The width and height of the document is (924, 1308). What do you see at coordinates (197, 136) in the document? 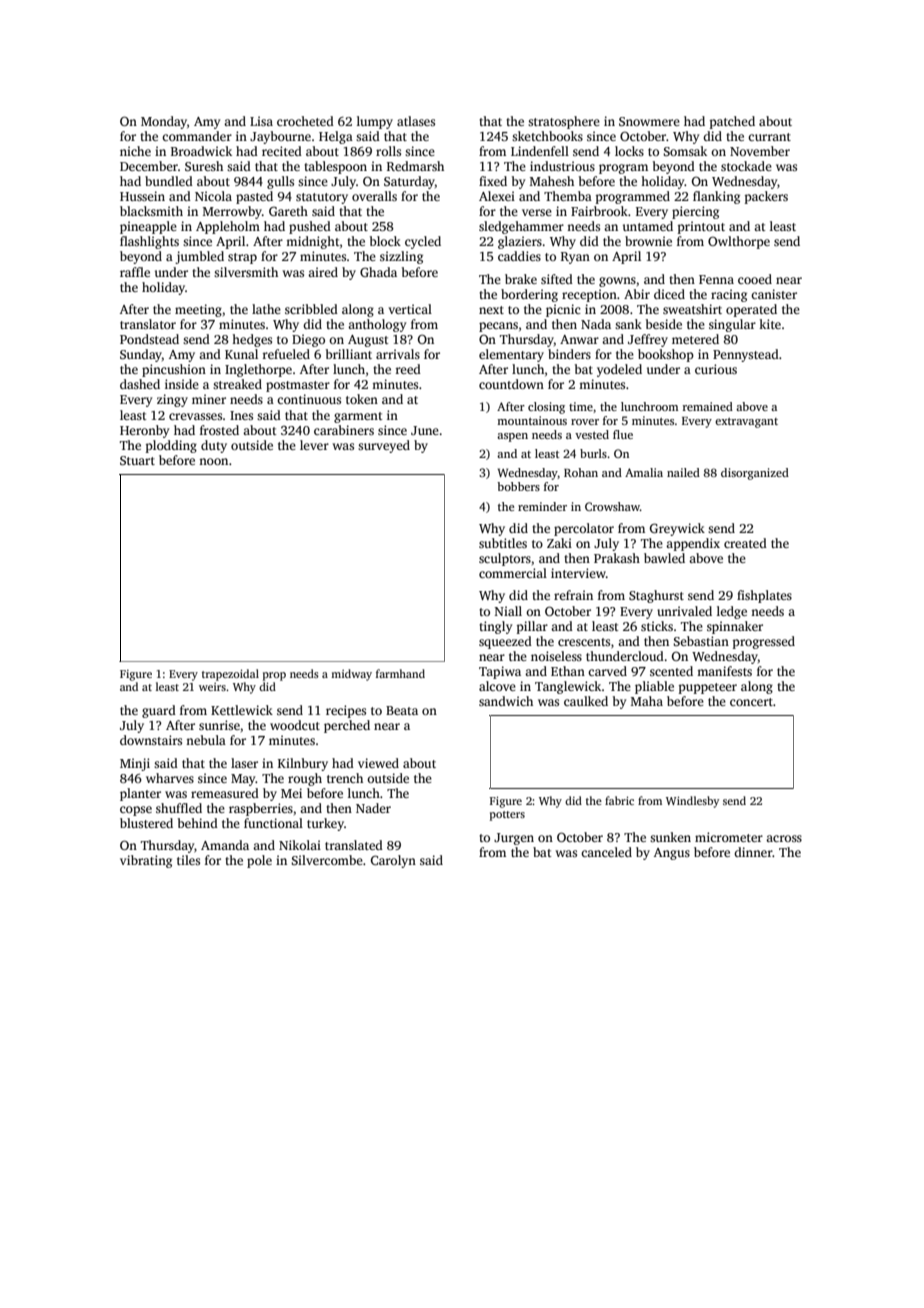
I see `commander` at bounding box center [197, 136].
